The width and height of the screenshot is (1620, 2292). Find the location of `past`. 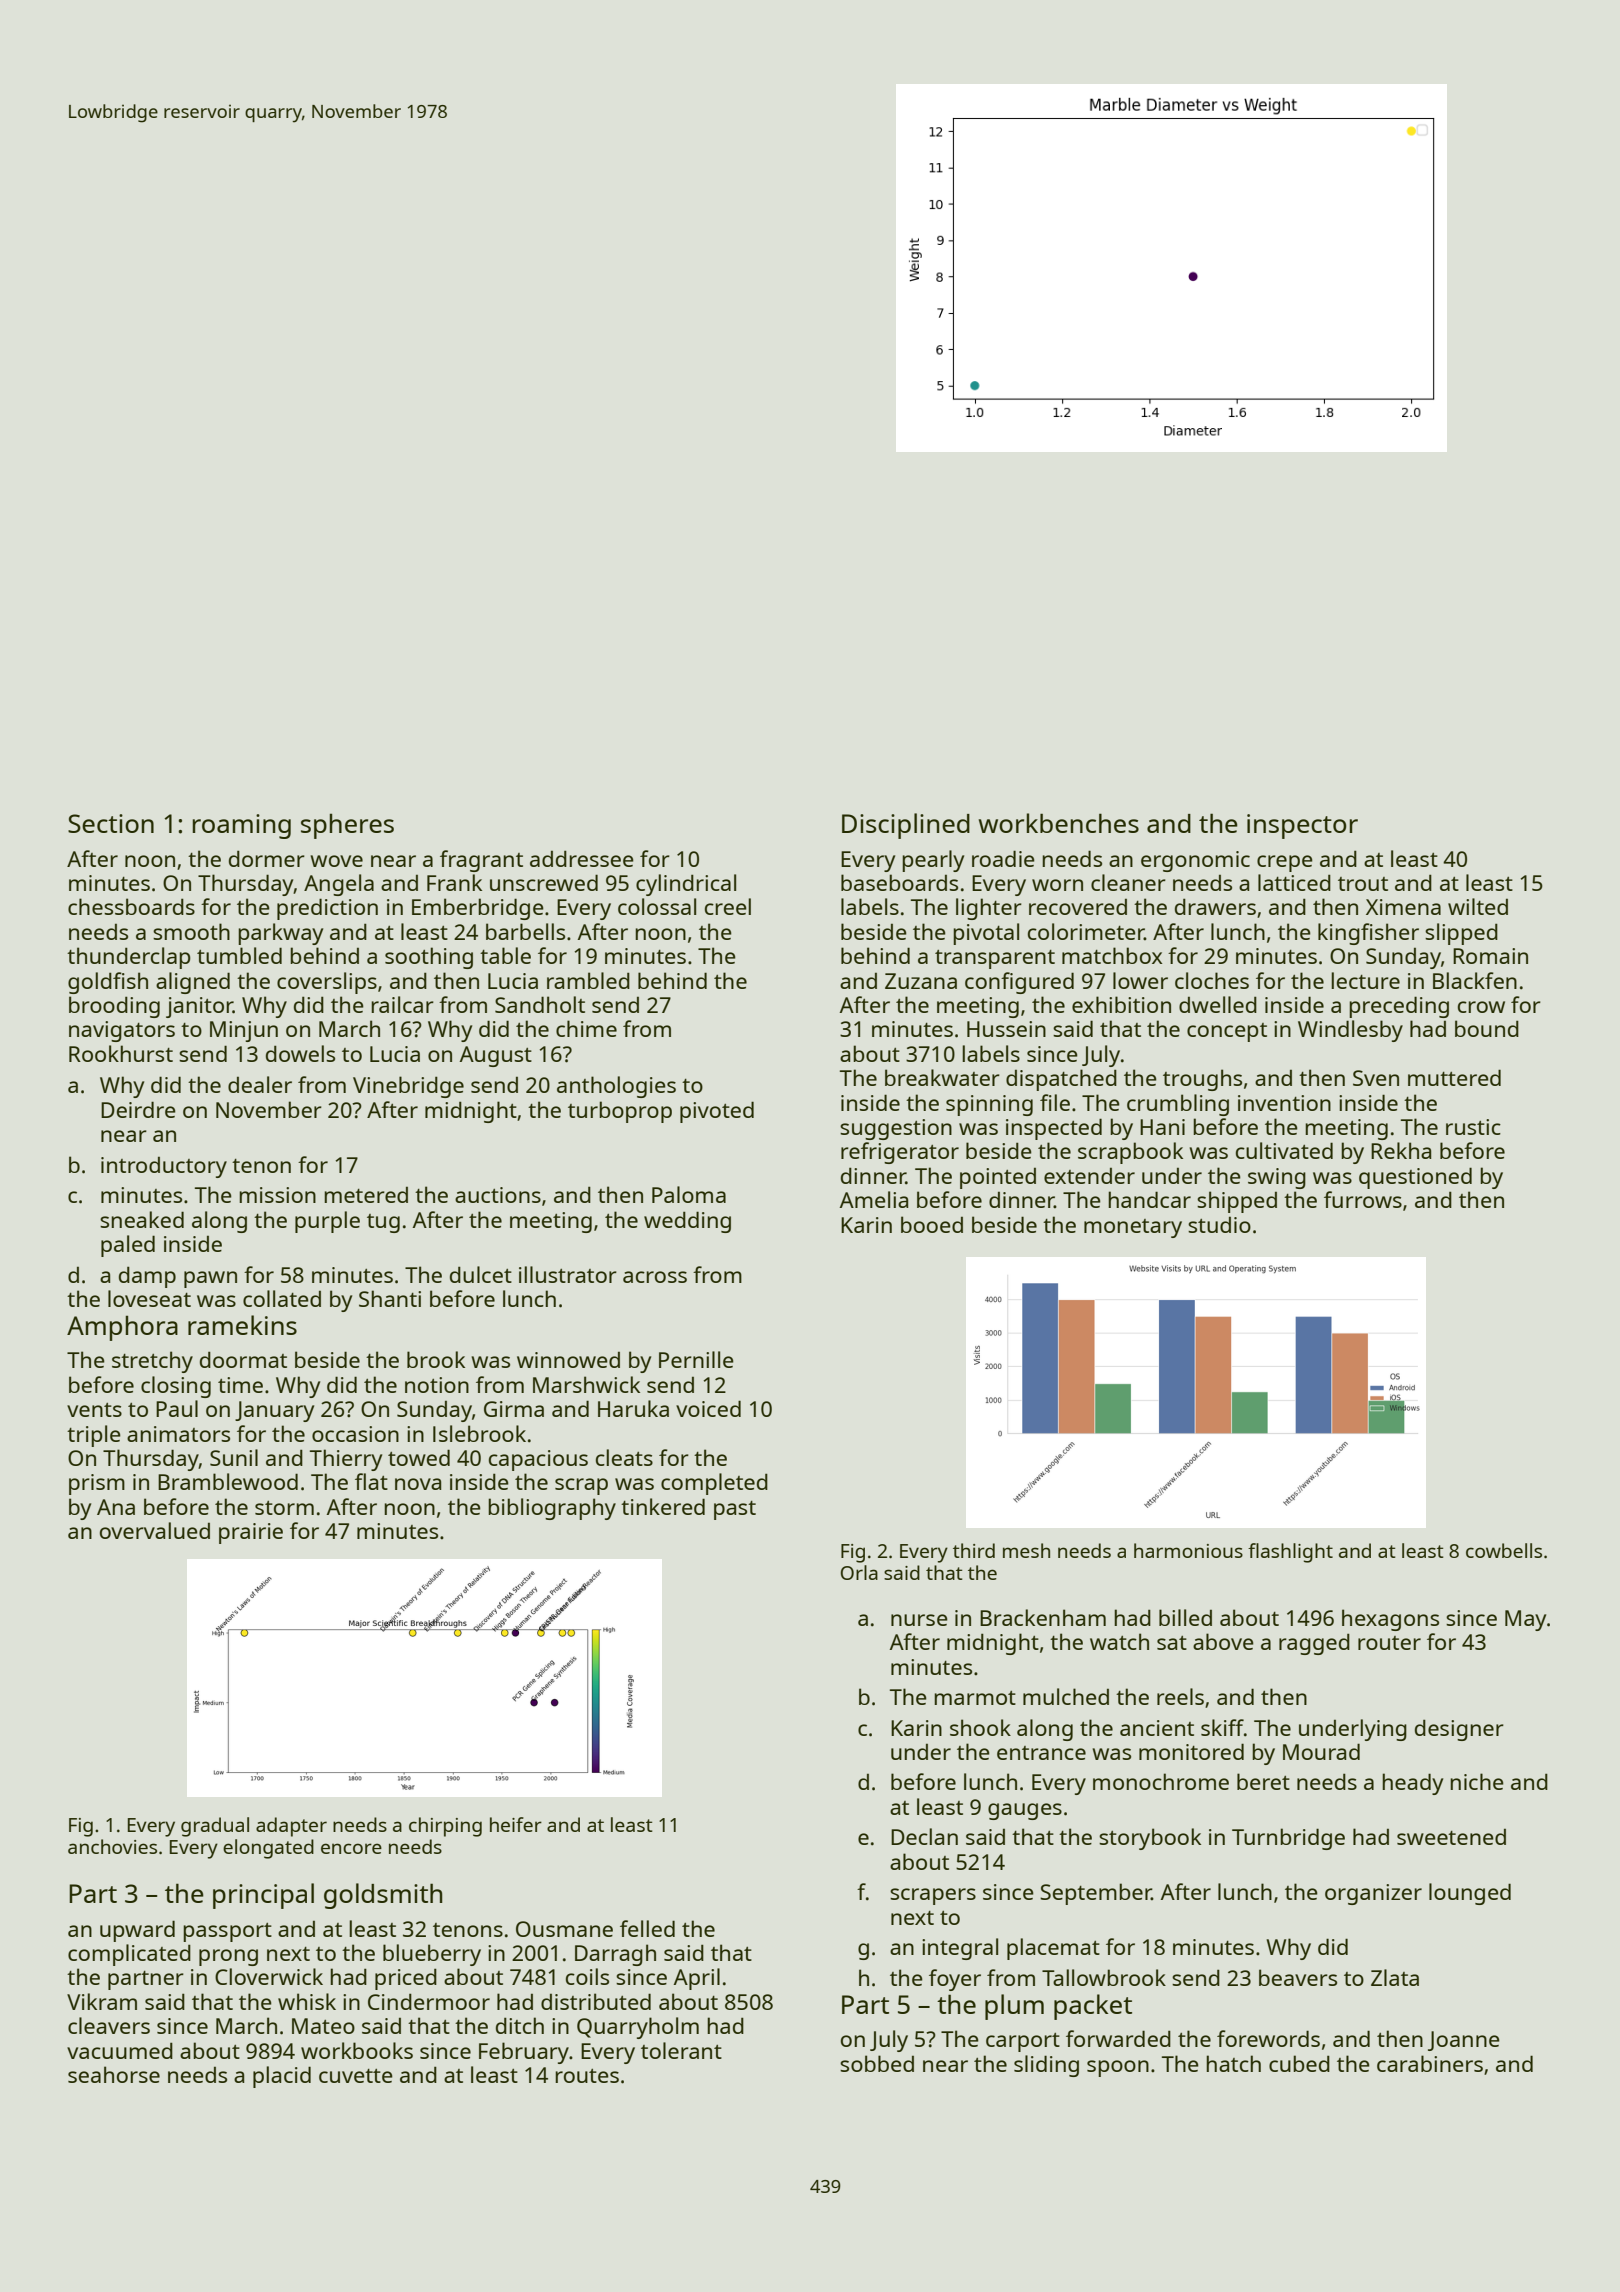

past is located at coordinates (735, 1510).
